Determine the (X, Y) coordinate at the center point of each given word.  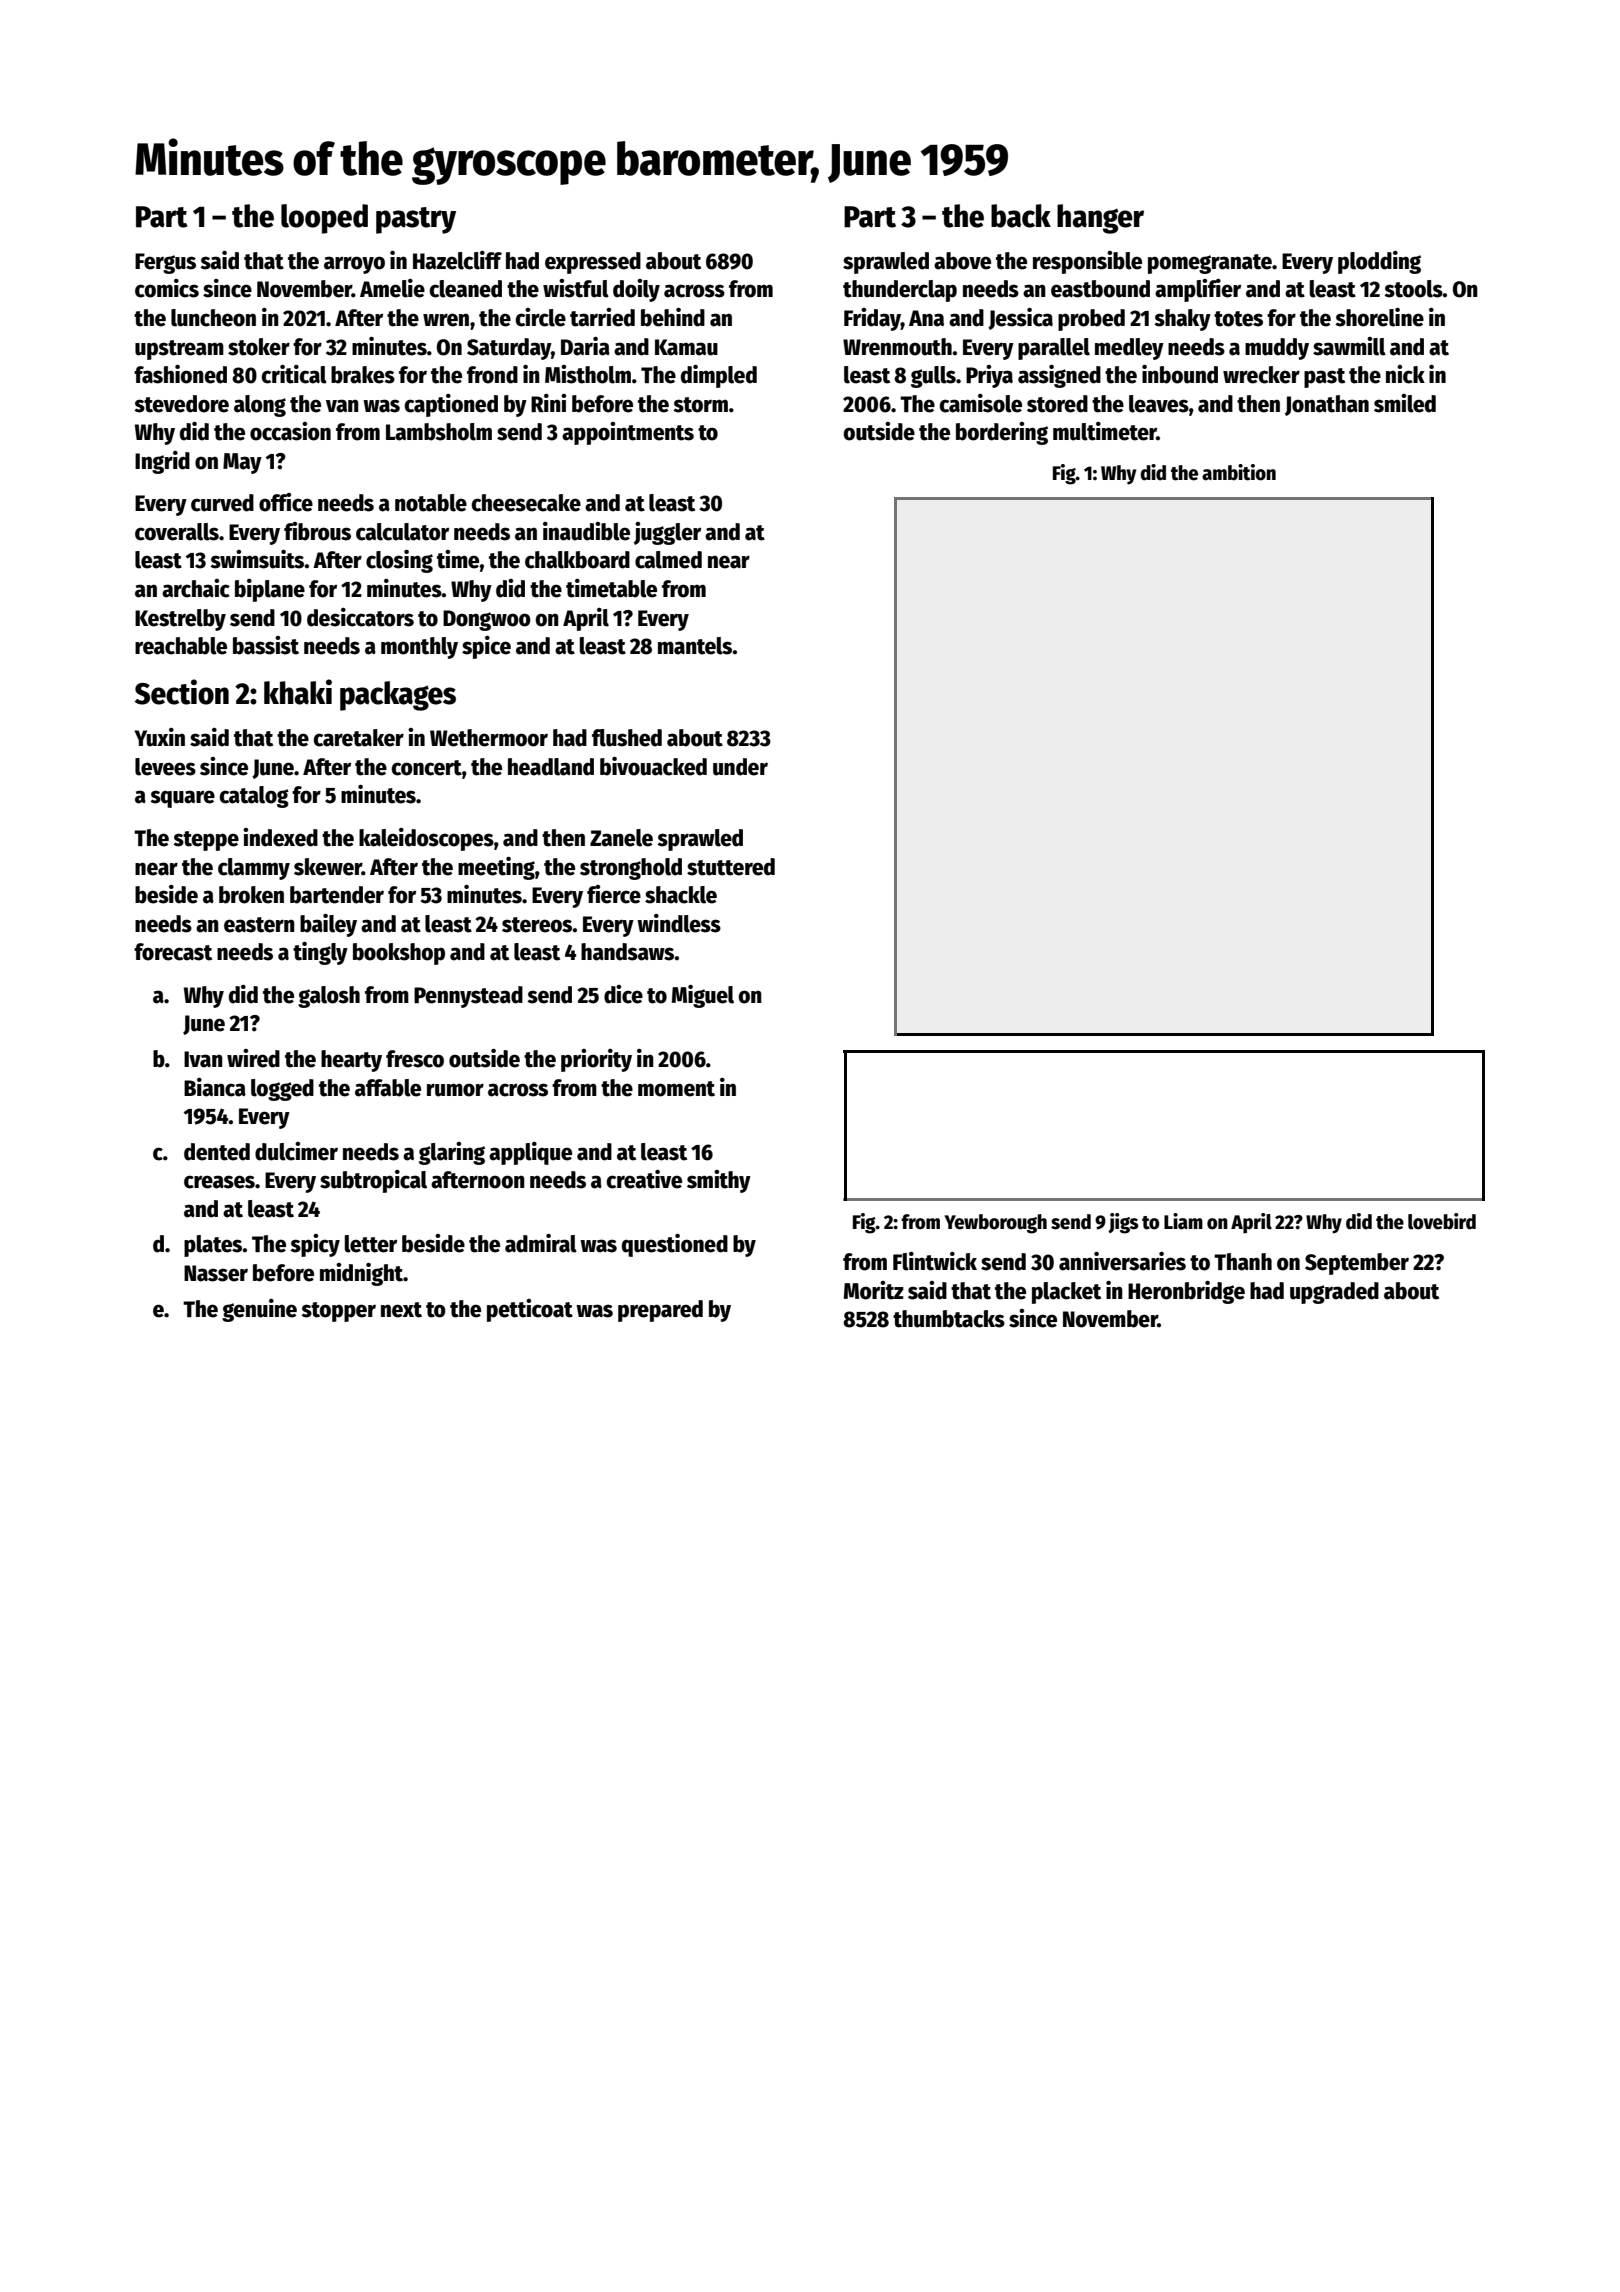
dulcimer (296, 1151)
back (1021, 216)
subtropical (373, 1181)
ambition (1239, 472)
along (260, 406)
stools (1413, 289)
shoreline (1379, 317)
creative (644, 1179)
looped (324, 219)
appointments (628, 433)
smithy (719, 1181)
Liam (1183, 1221)
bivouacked (653, 766)
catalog (254, 797)
